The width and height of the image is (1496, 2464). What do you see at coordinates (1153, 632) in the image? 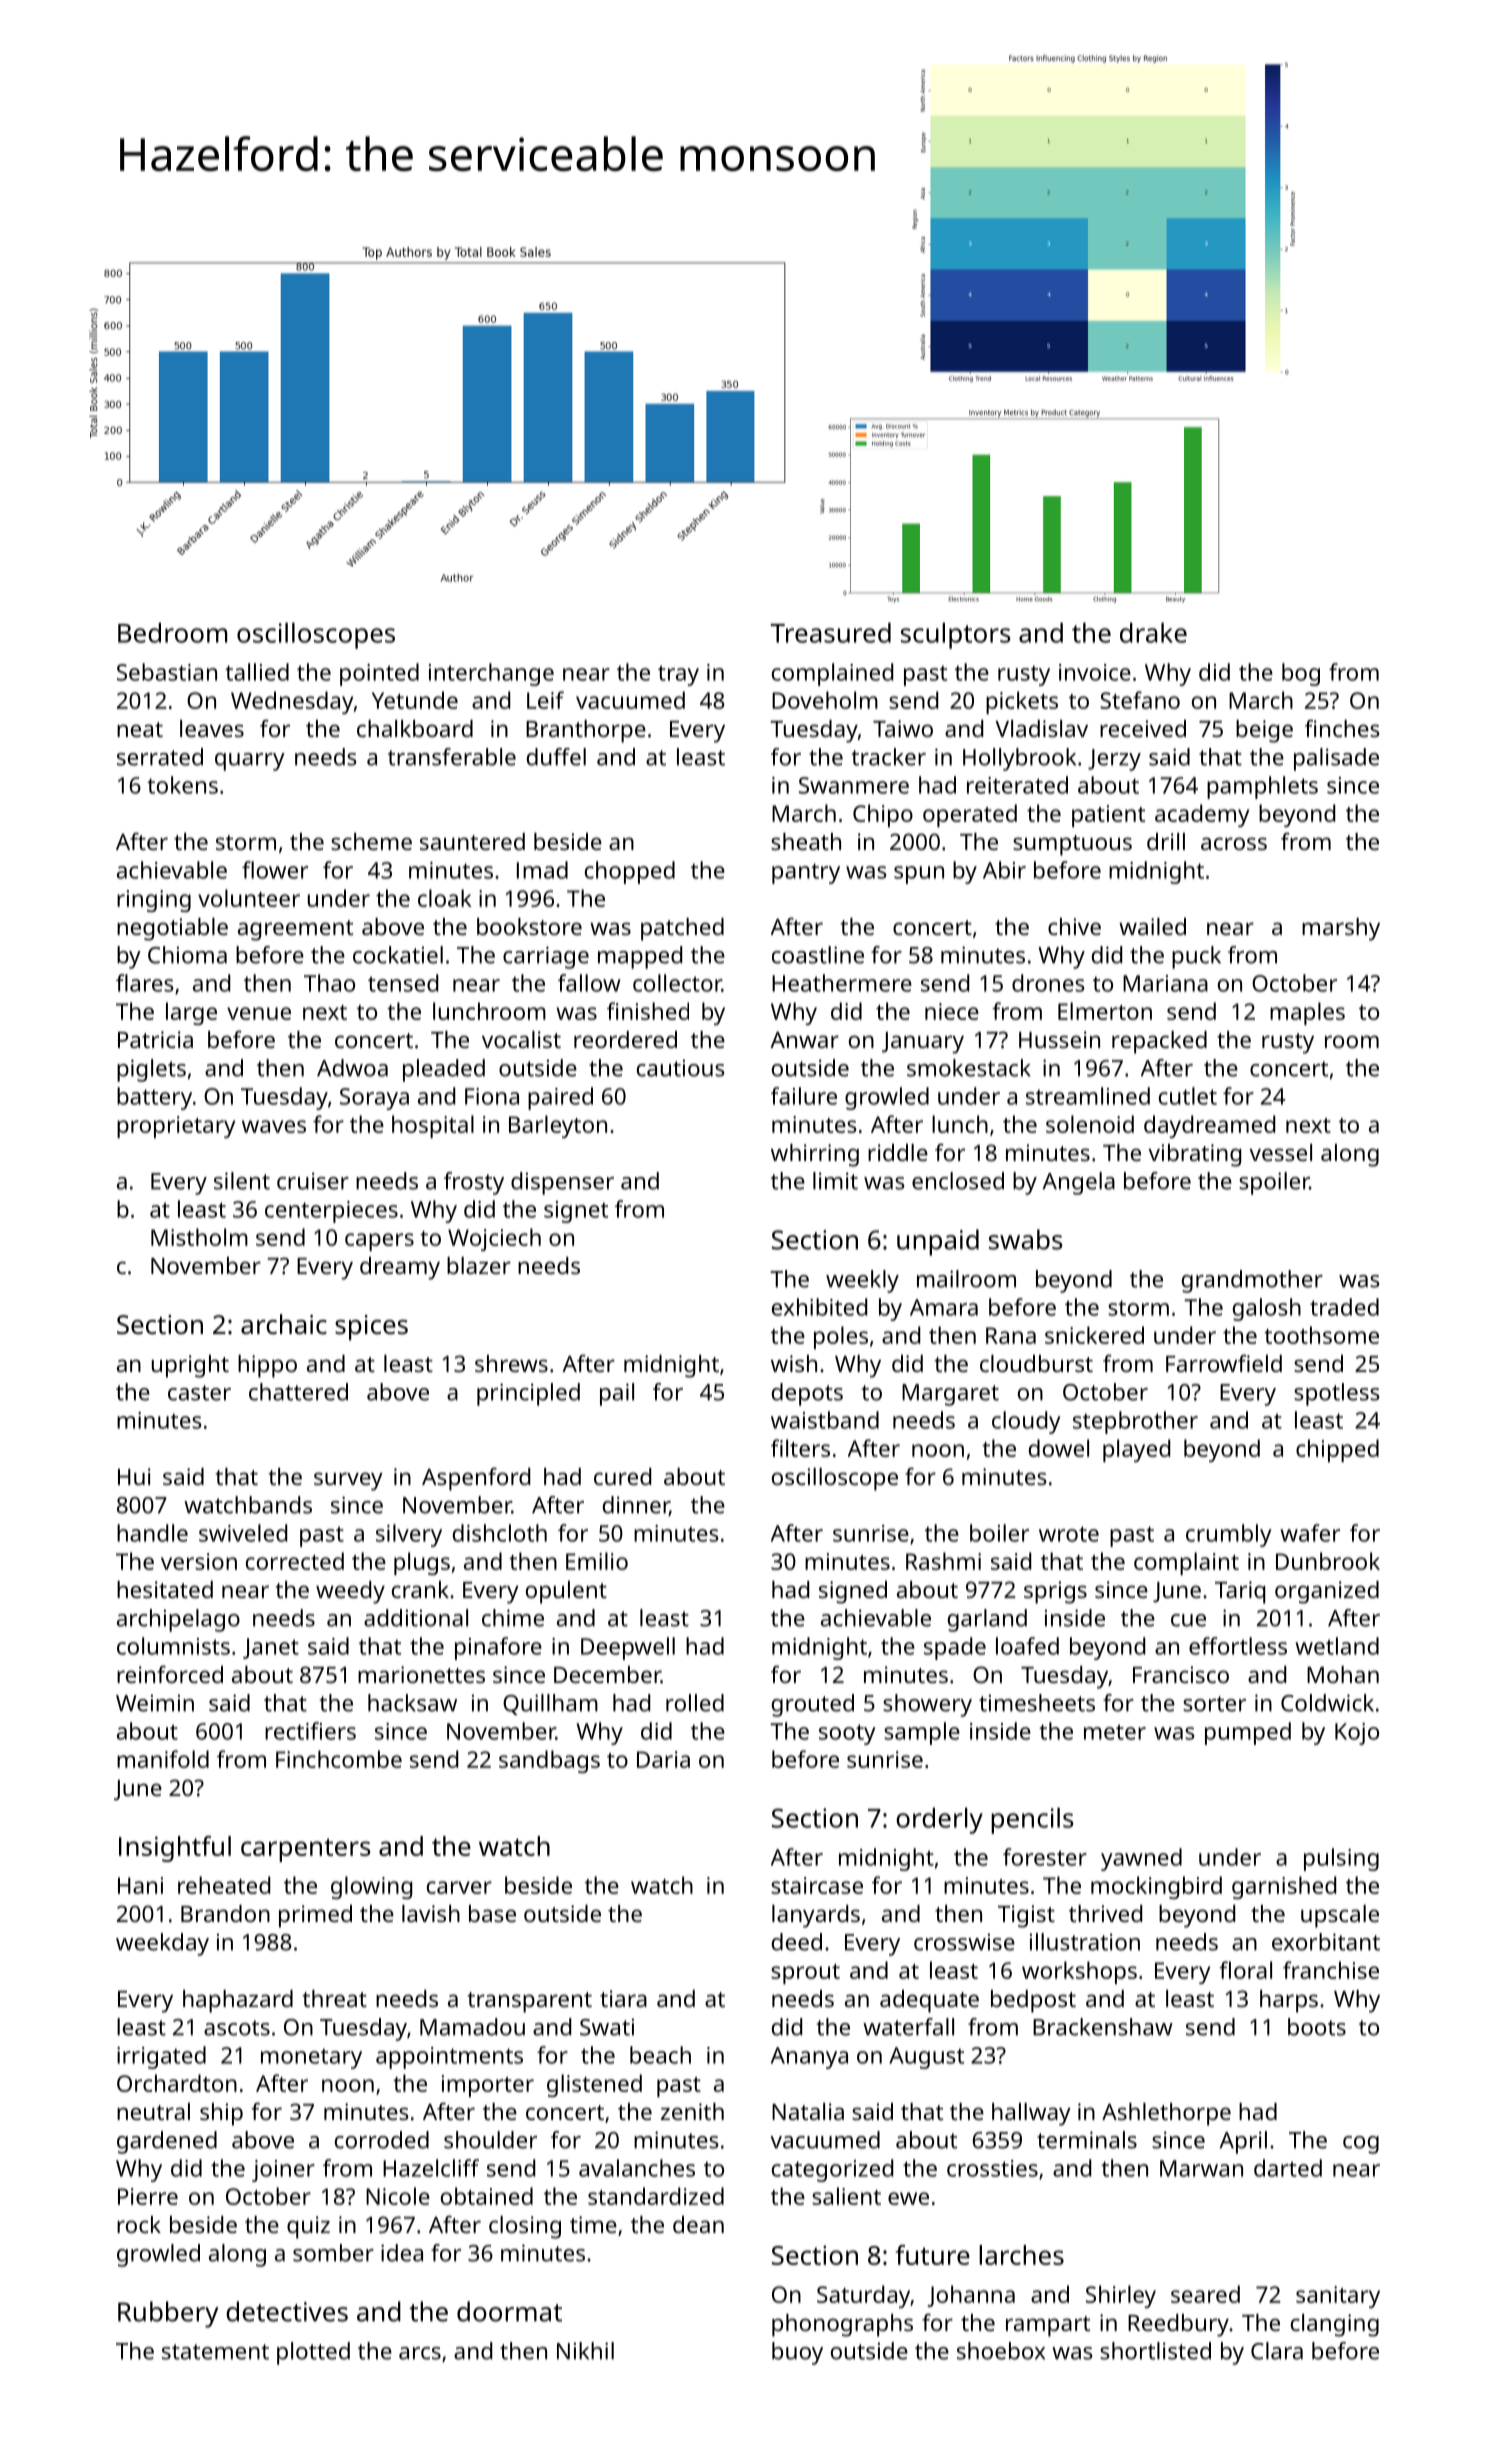
I see `drake` at bounding box center [1153, 632].
